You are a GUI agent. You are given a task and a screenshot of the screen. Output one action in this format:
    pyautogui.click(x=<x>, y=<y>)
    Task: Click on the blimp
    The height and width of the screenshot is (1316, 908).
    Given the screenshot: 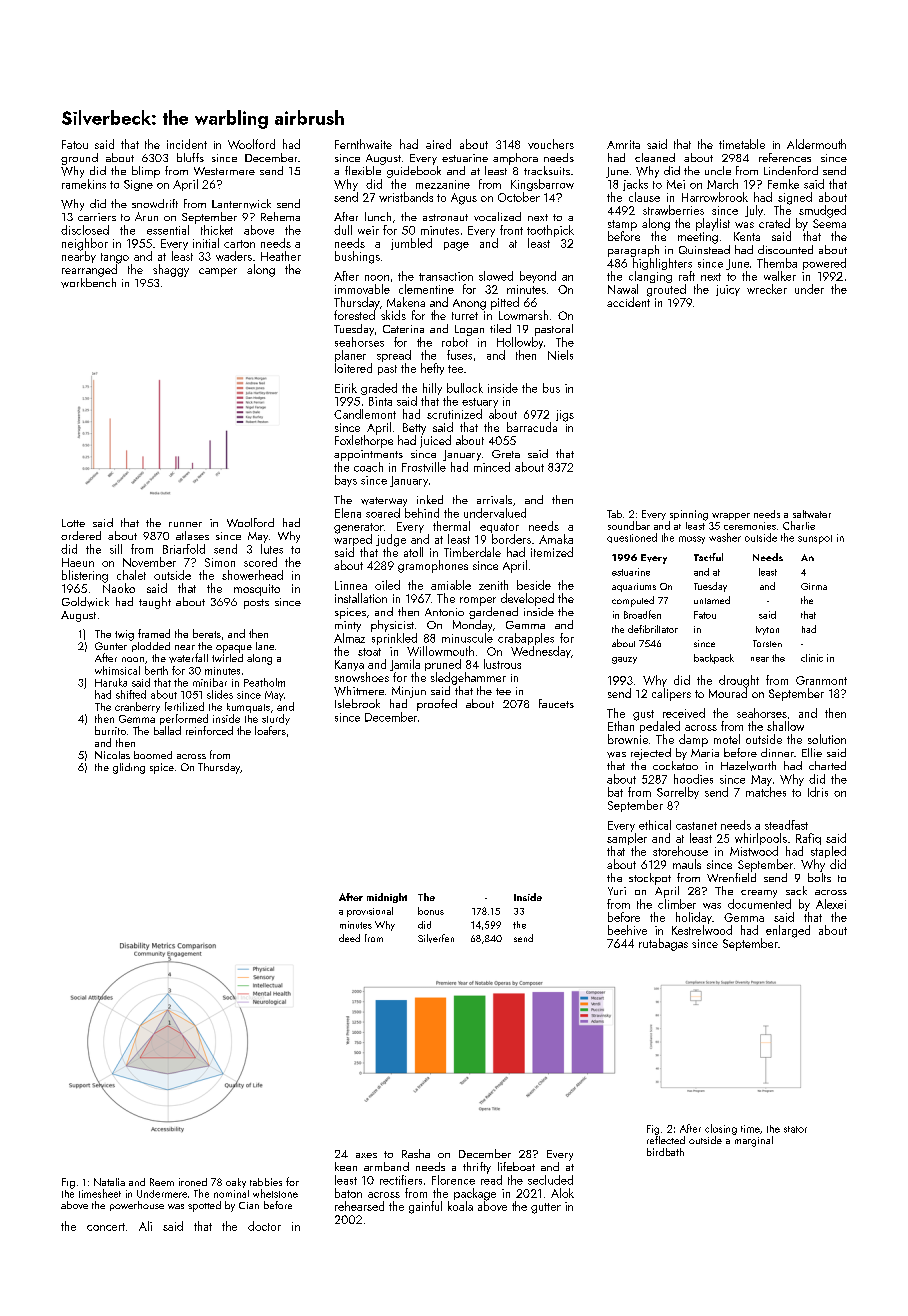 What is the action you would take?
    pyautogui.click(x=146, y=172)
